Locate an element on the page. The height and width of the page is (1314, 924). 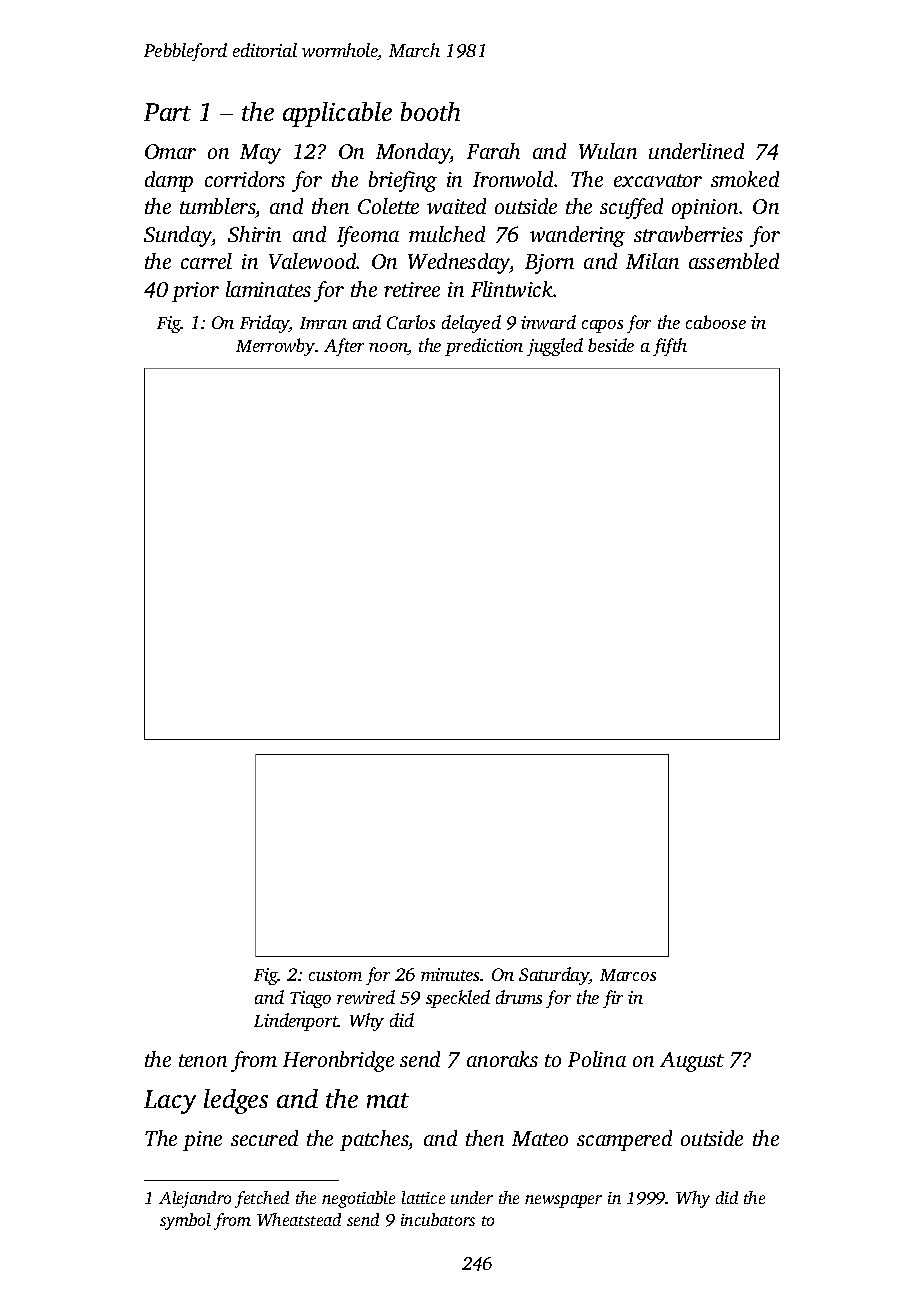
booth is located at coordinates (430, 111).
